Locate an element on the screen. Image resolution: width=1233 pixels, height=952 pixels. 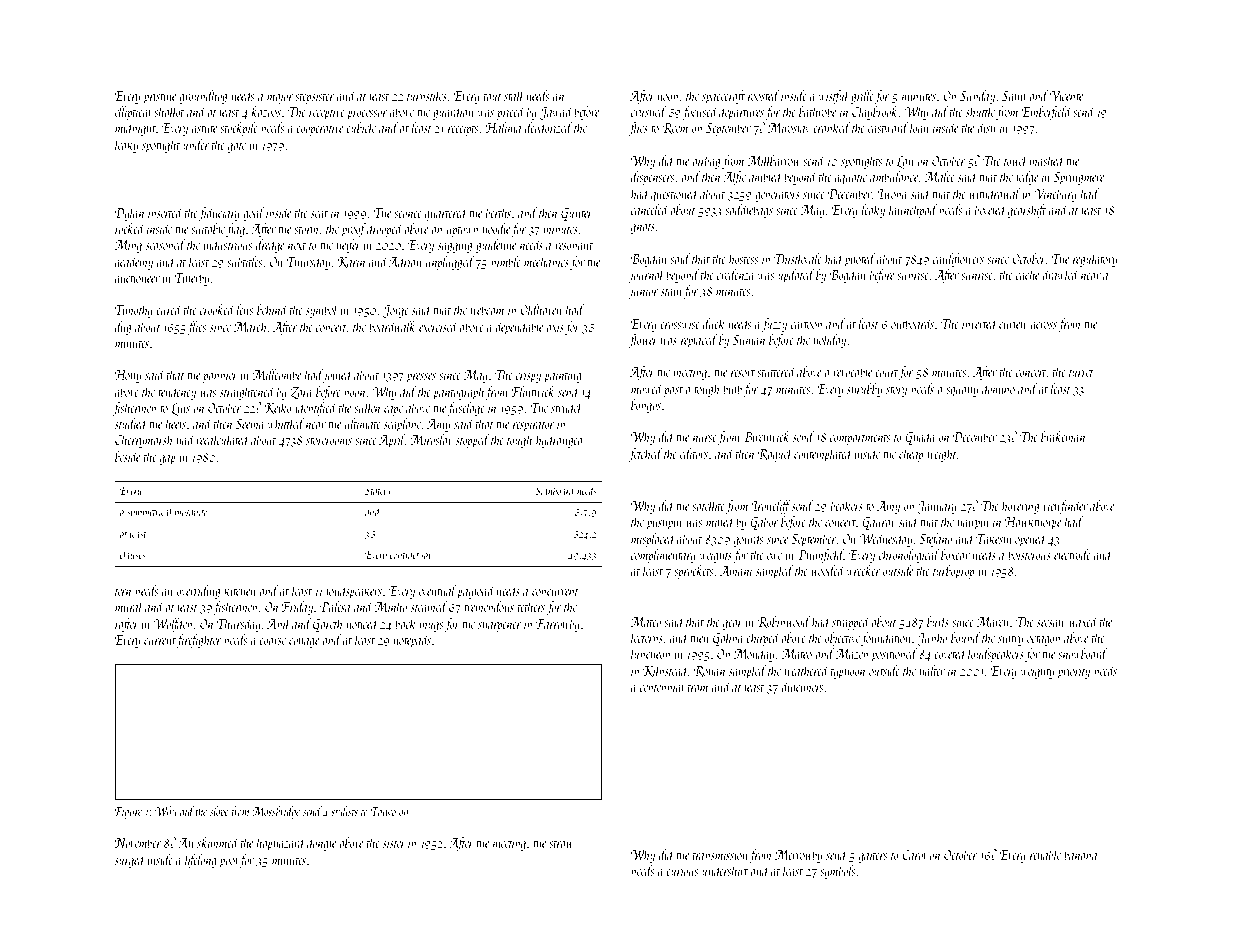
Reem is located at coordinates (675, 128).
